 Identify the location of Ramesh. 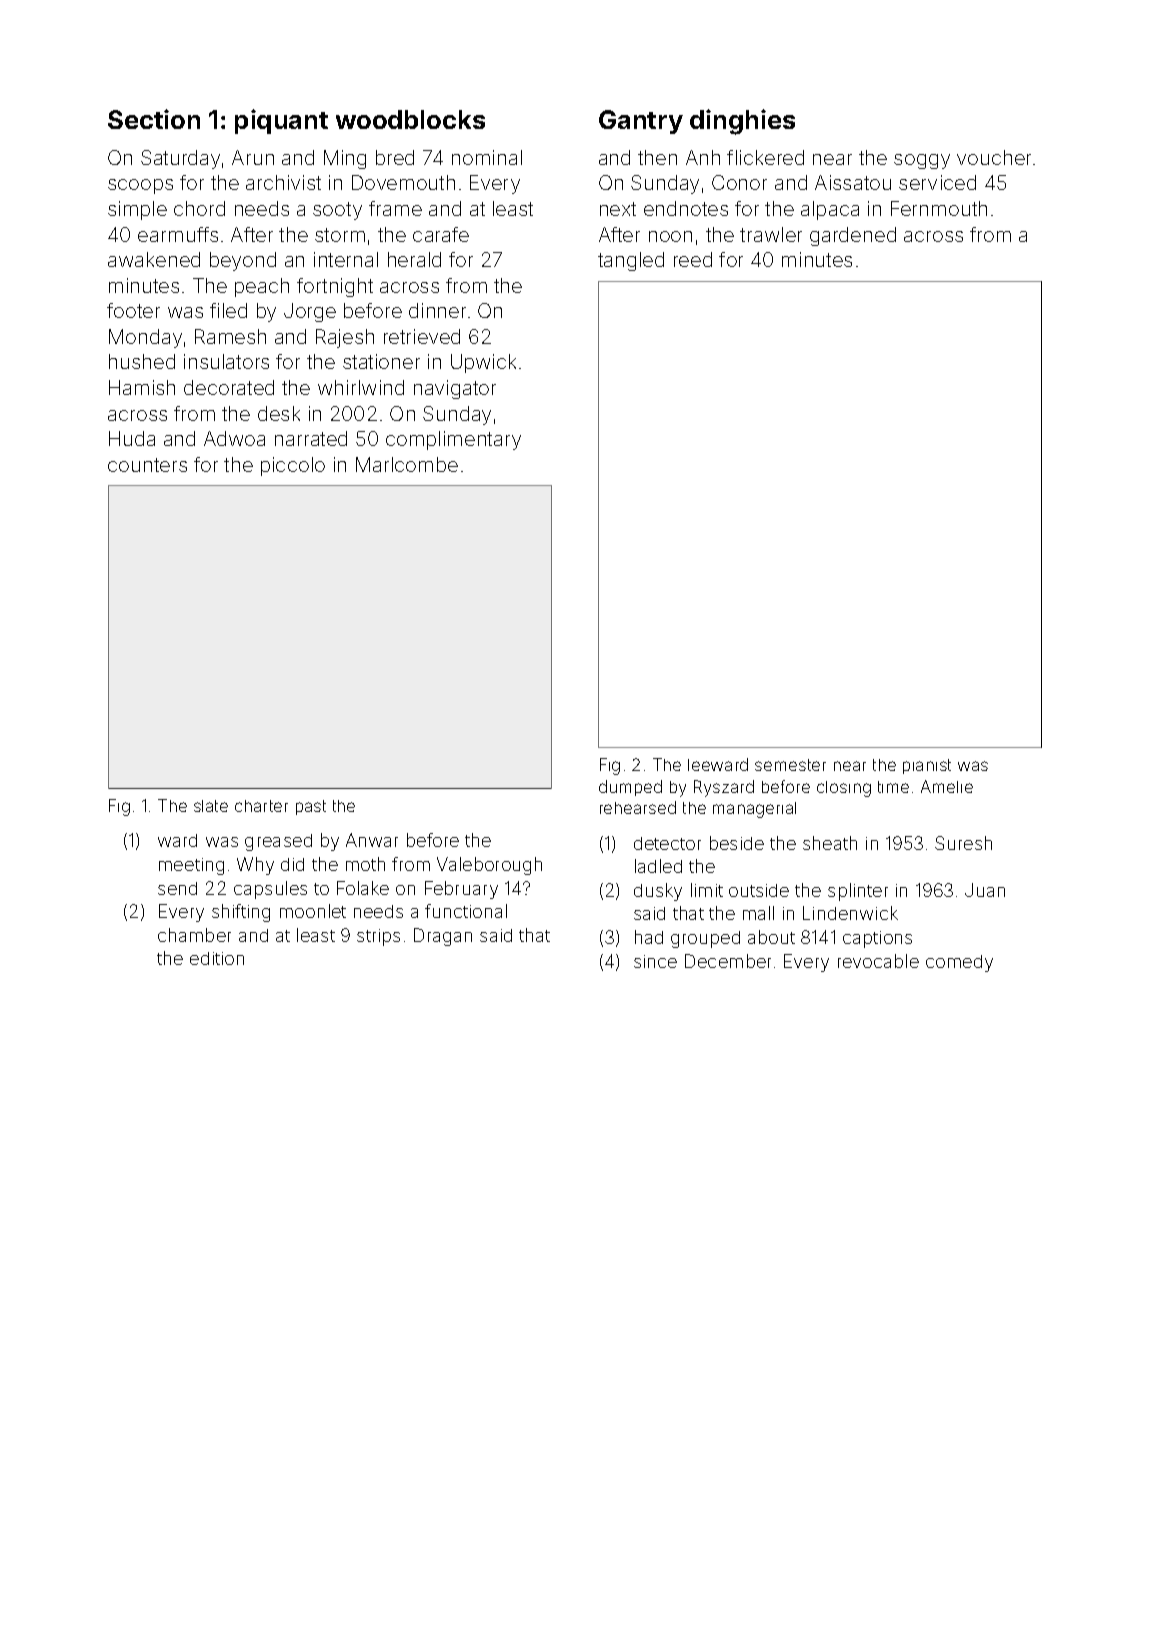
(230, 336).
